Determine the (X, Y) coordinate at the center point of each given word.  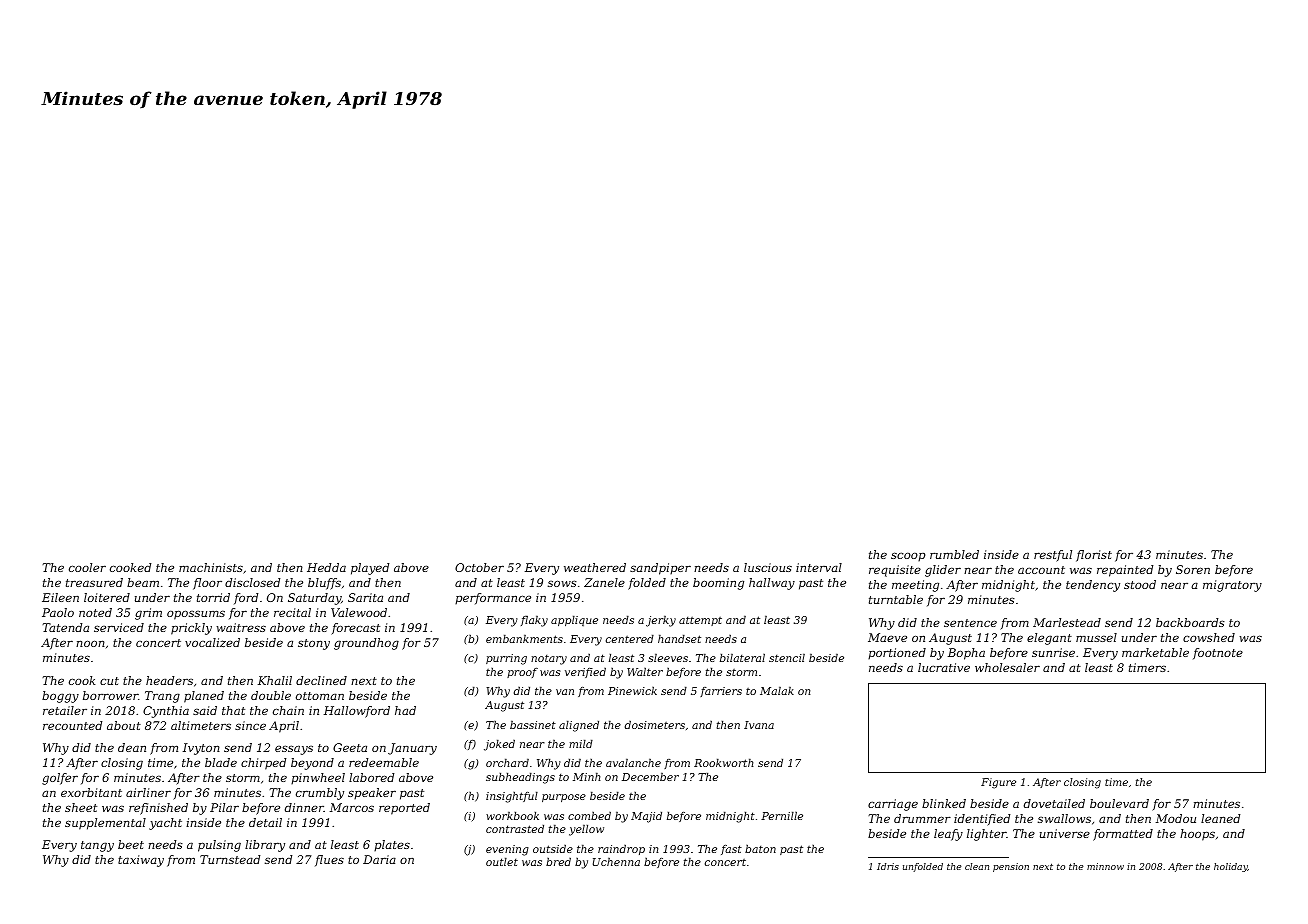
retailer (65, 710)
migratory (1232, 586)
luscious (768, 567)
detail (265, 822)
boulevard (1119, 803)
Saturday (314, 599)
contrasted (515, 828)
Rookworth (724, 762)
